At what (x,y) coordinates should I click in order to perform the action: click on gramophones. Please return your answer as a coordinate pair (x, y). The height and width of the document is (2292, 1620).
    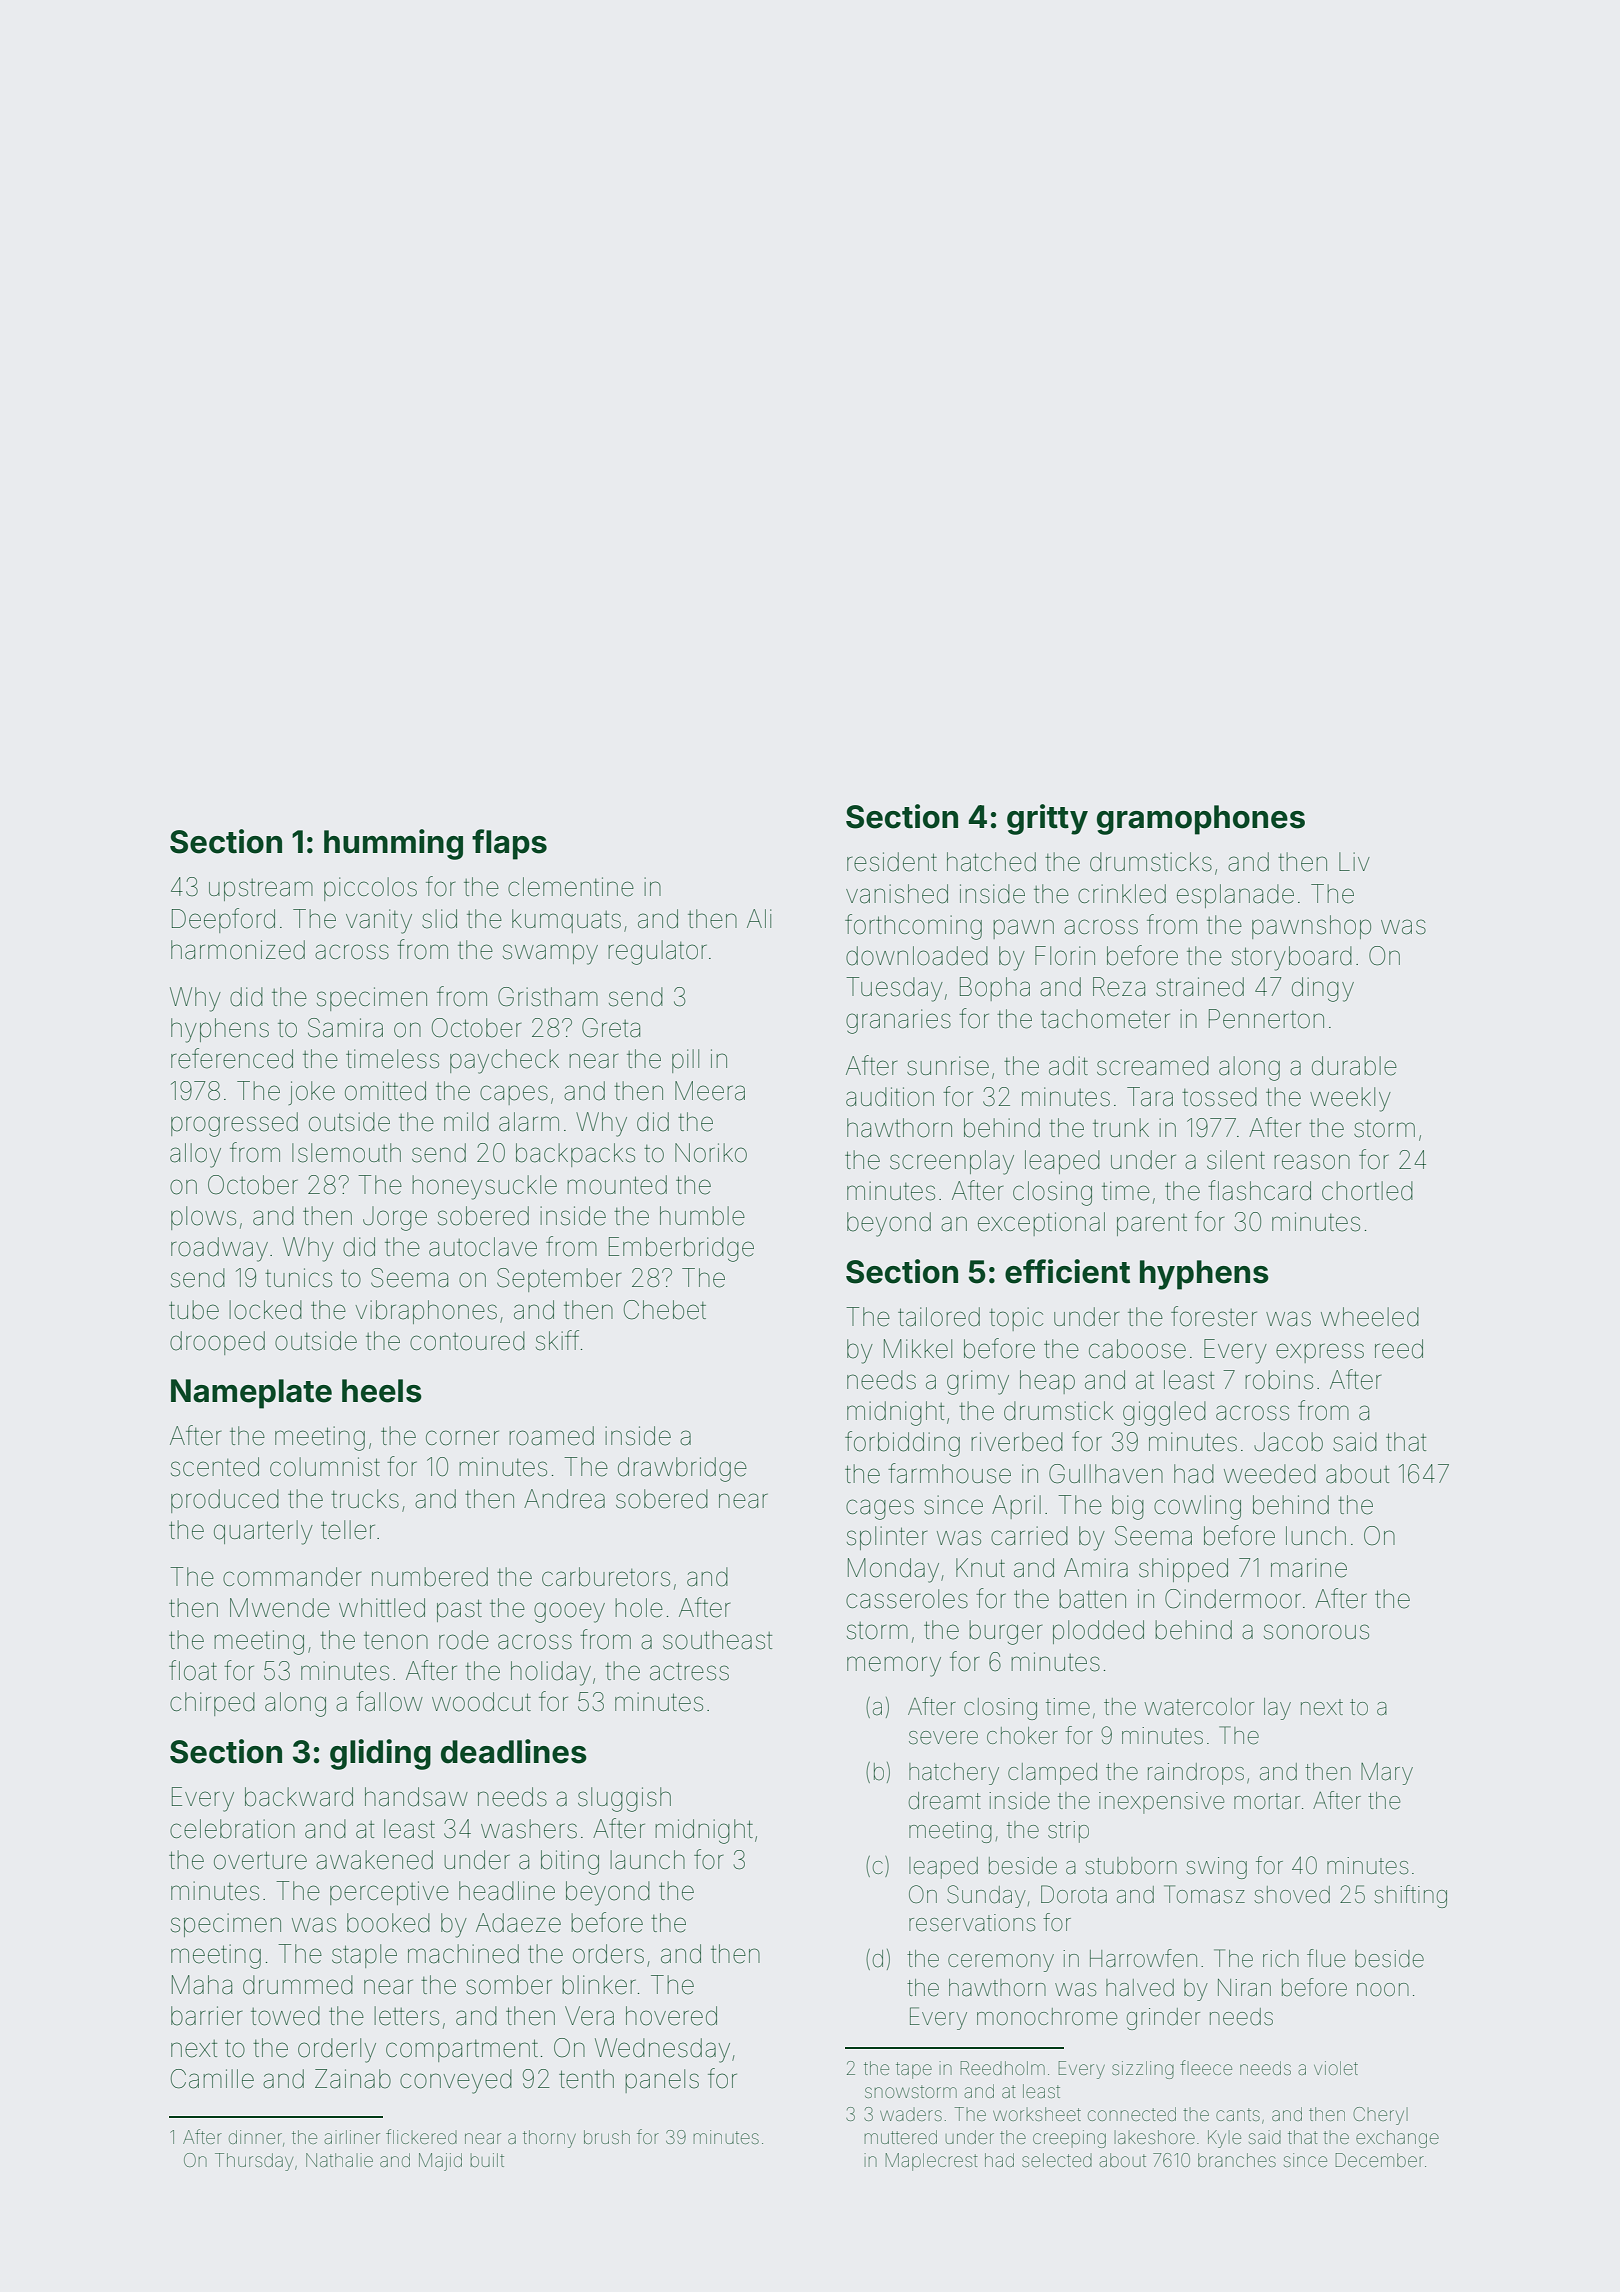
    Looking at the image, I should click on (1201, 820).
